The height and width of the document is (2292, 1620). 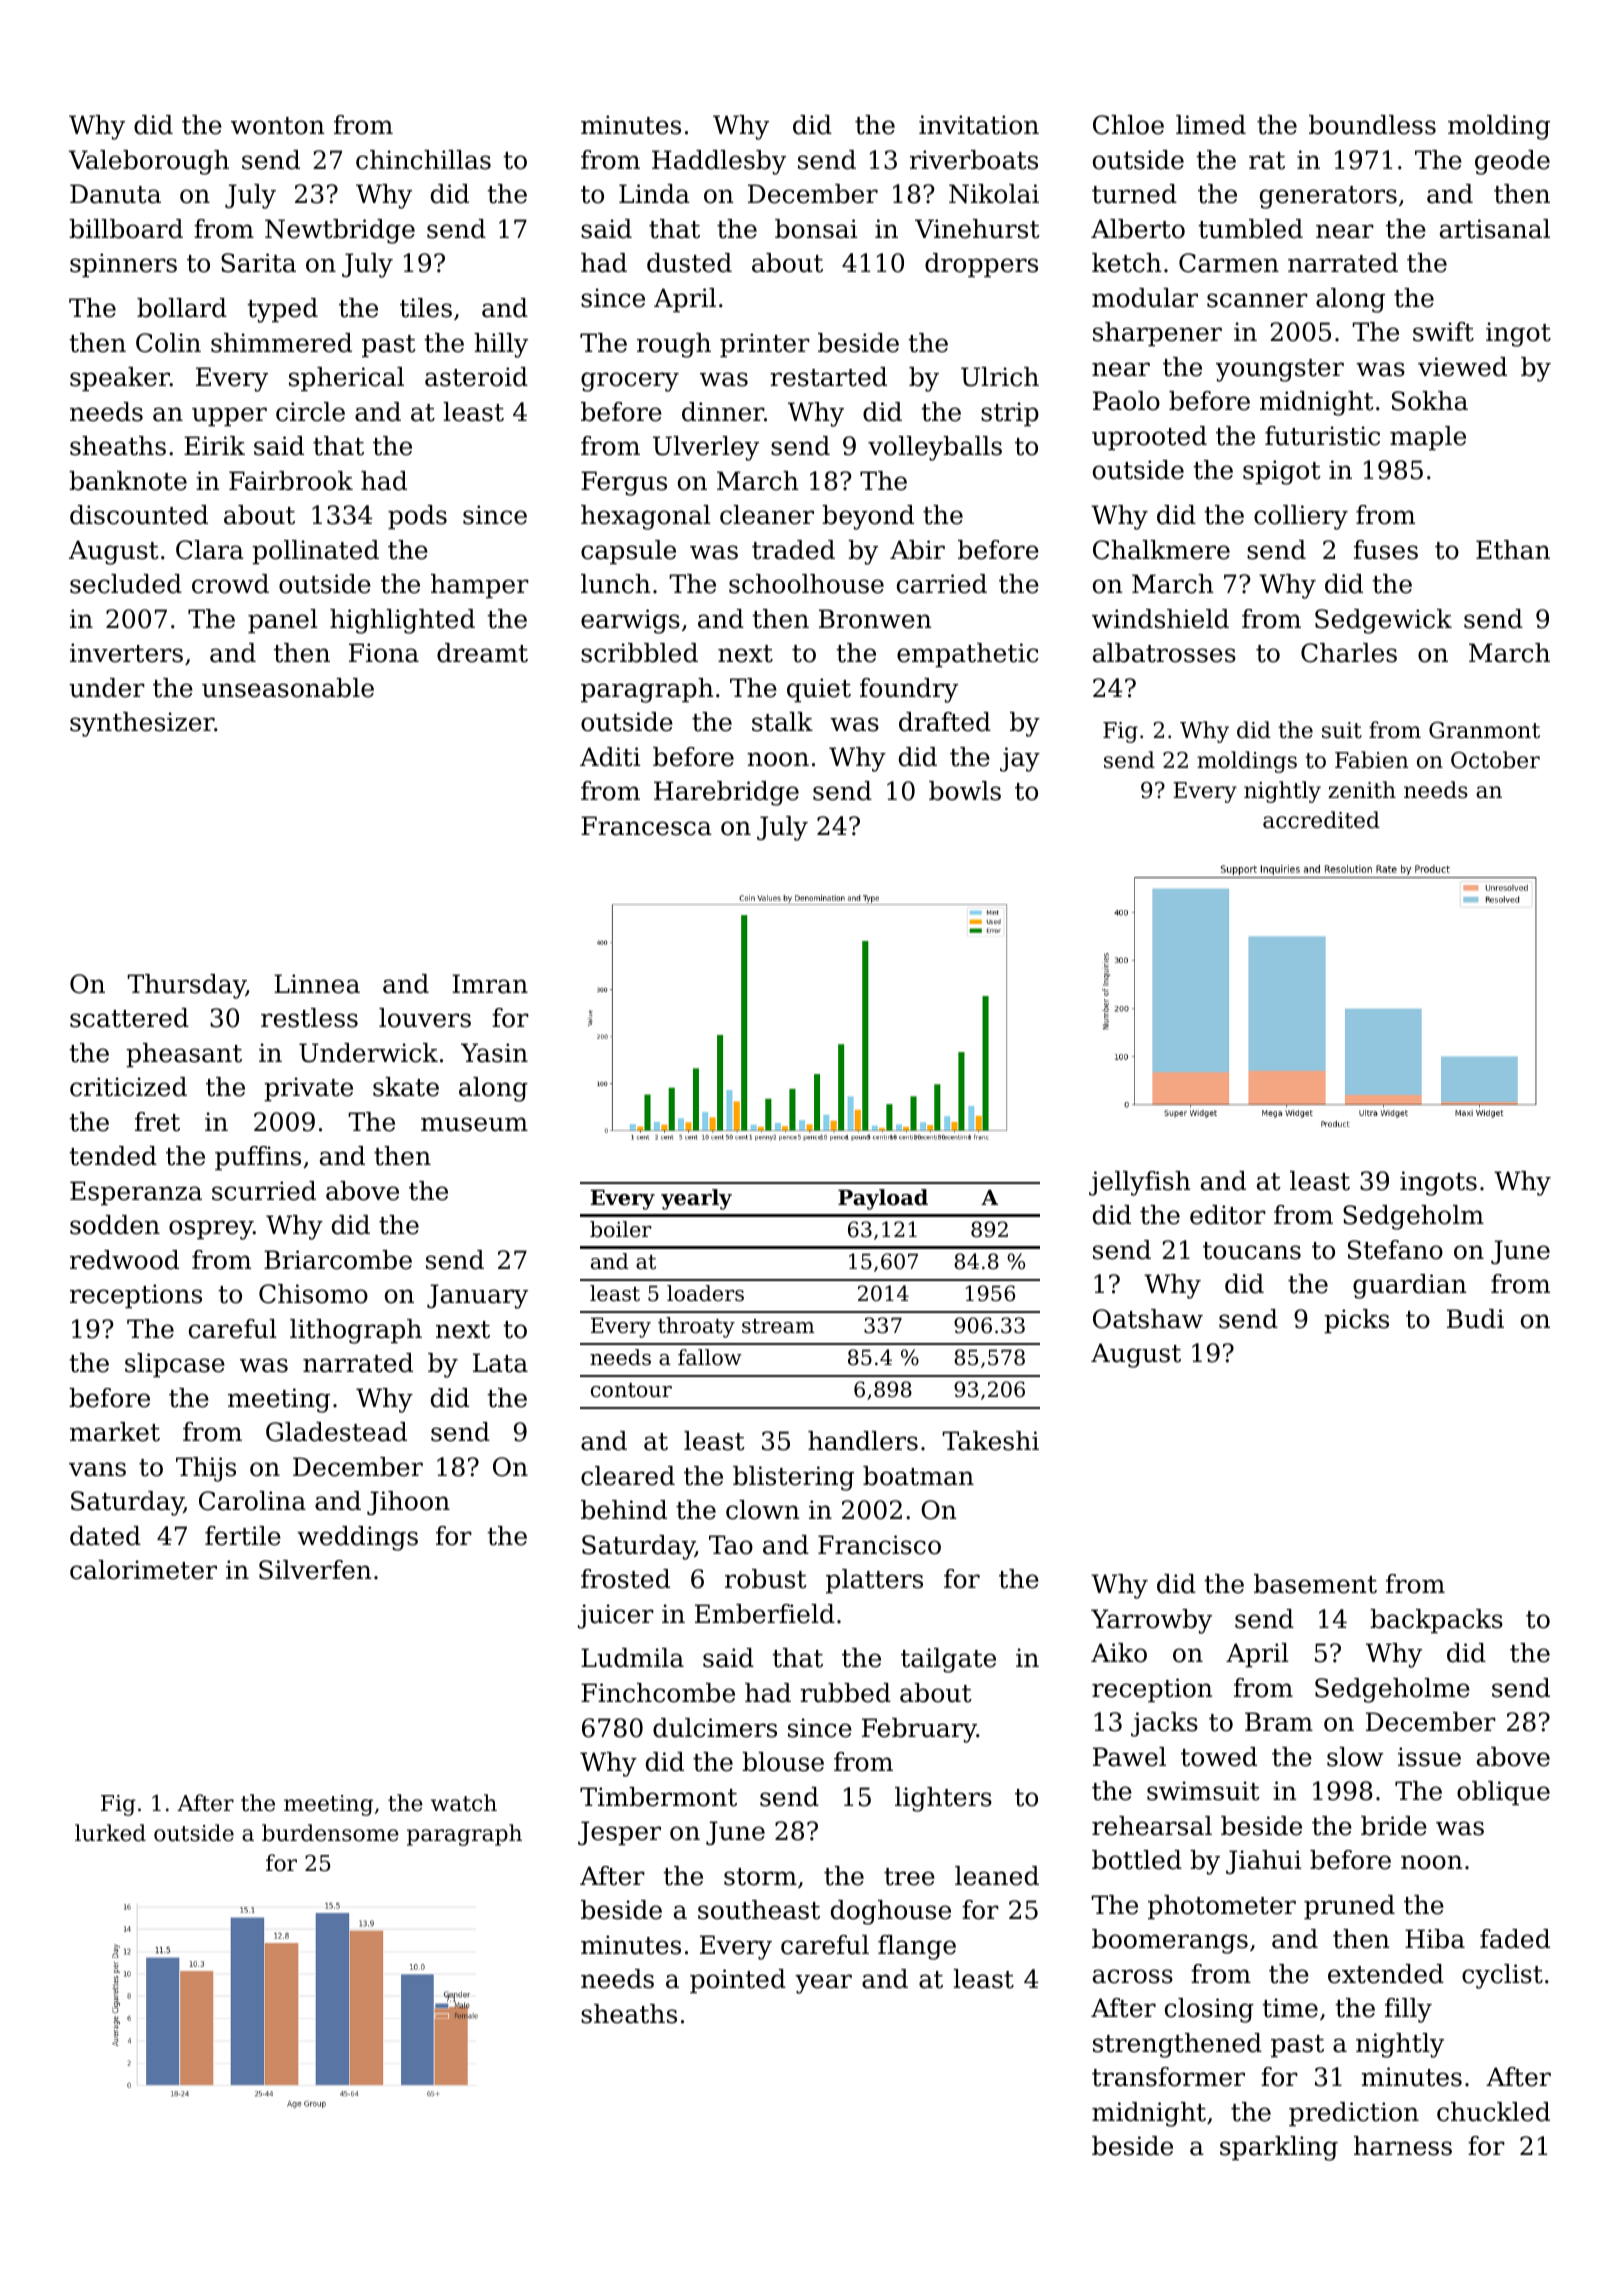 What do you see at coordinates (115, 194) in the document?
I see `Danuta` at bounding box center [115, 194].
